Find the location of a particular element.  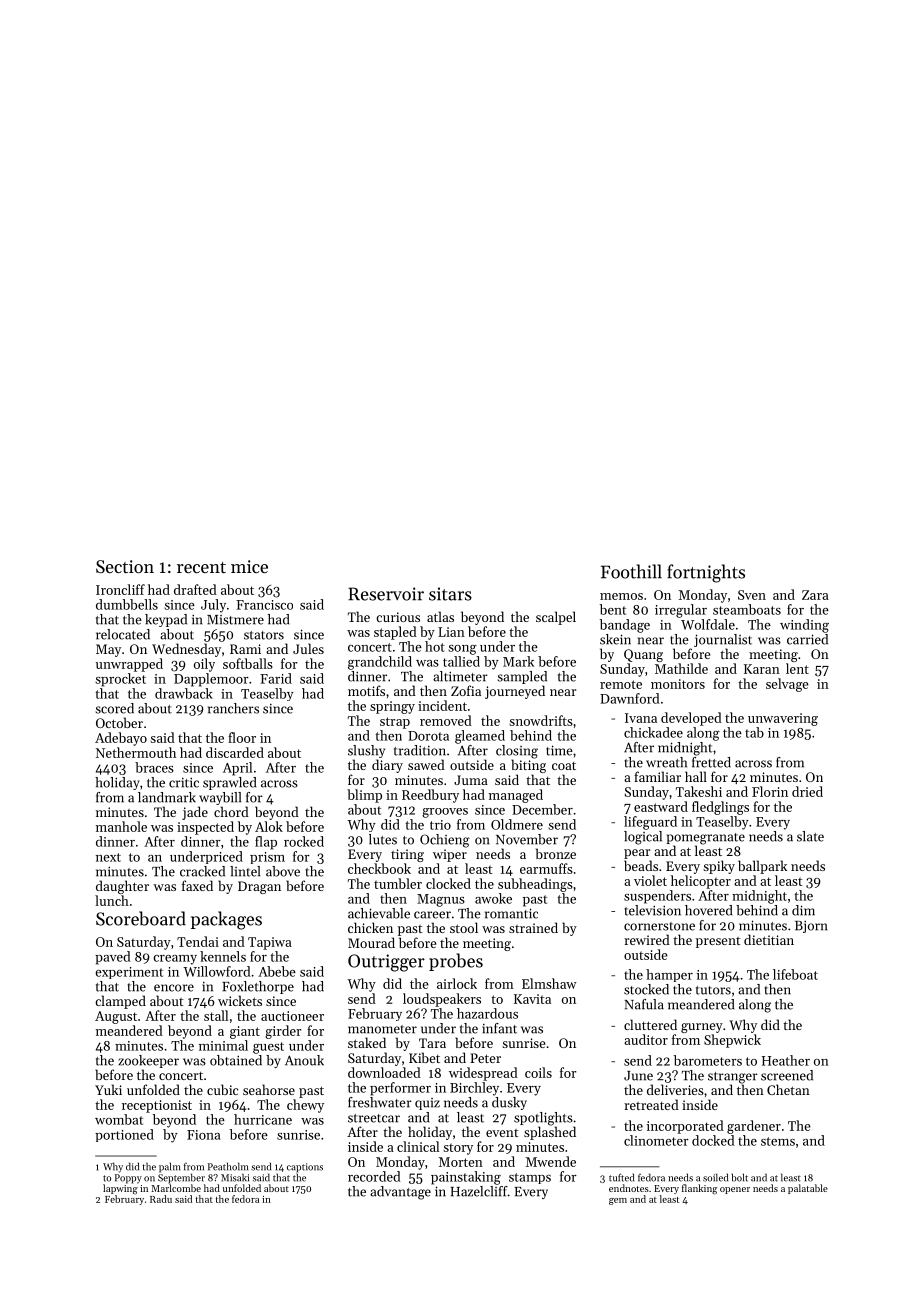

fortnights is located at coordinates (706, 573).
